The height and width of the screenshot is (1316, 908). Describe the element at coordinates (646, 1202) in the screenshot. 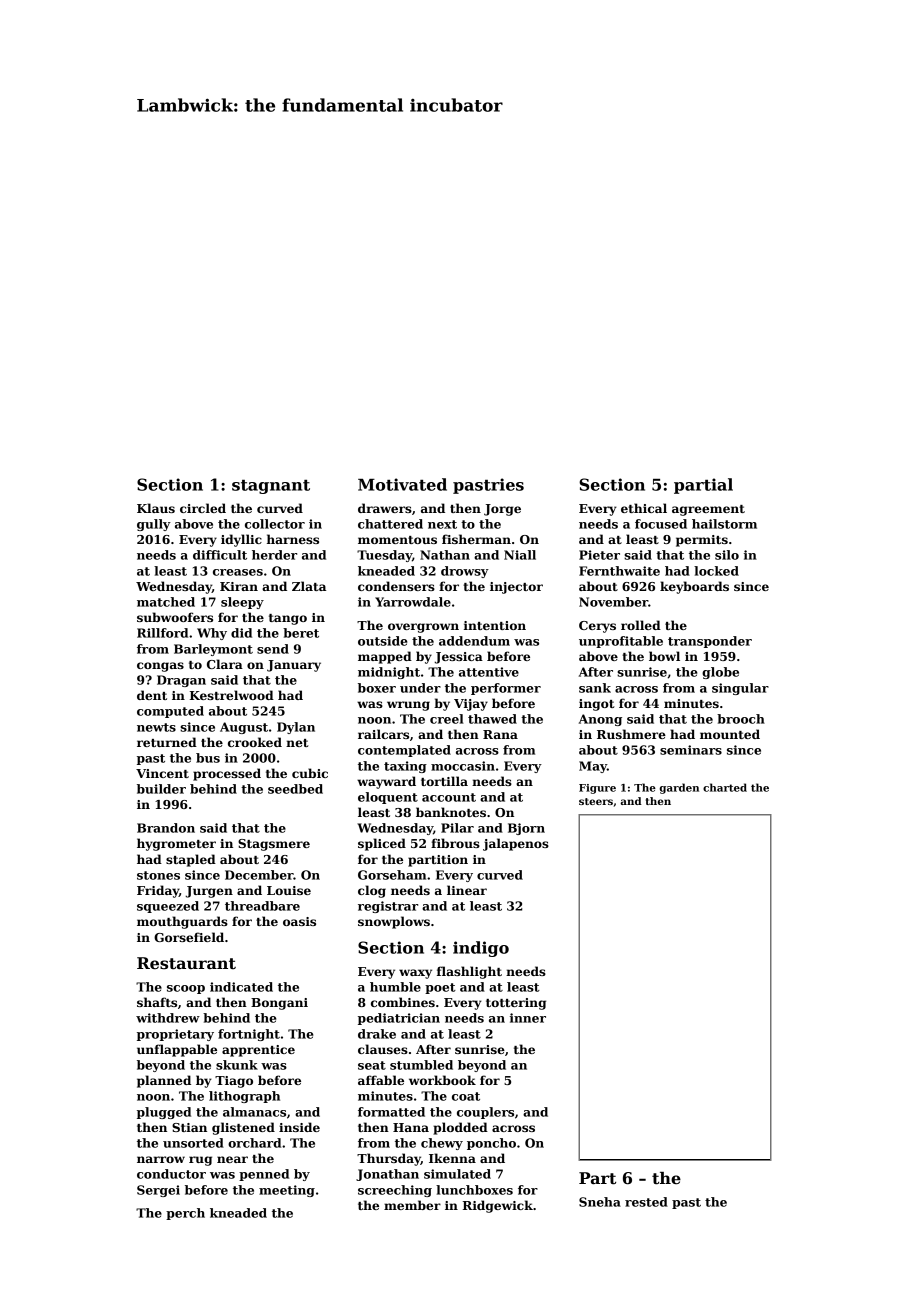

I see `rested` at that location.
